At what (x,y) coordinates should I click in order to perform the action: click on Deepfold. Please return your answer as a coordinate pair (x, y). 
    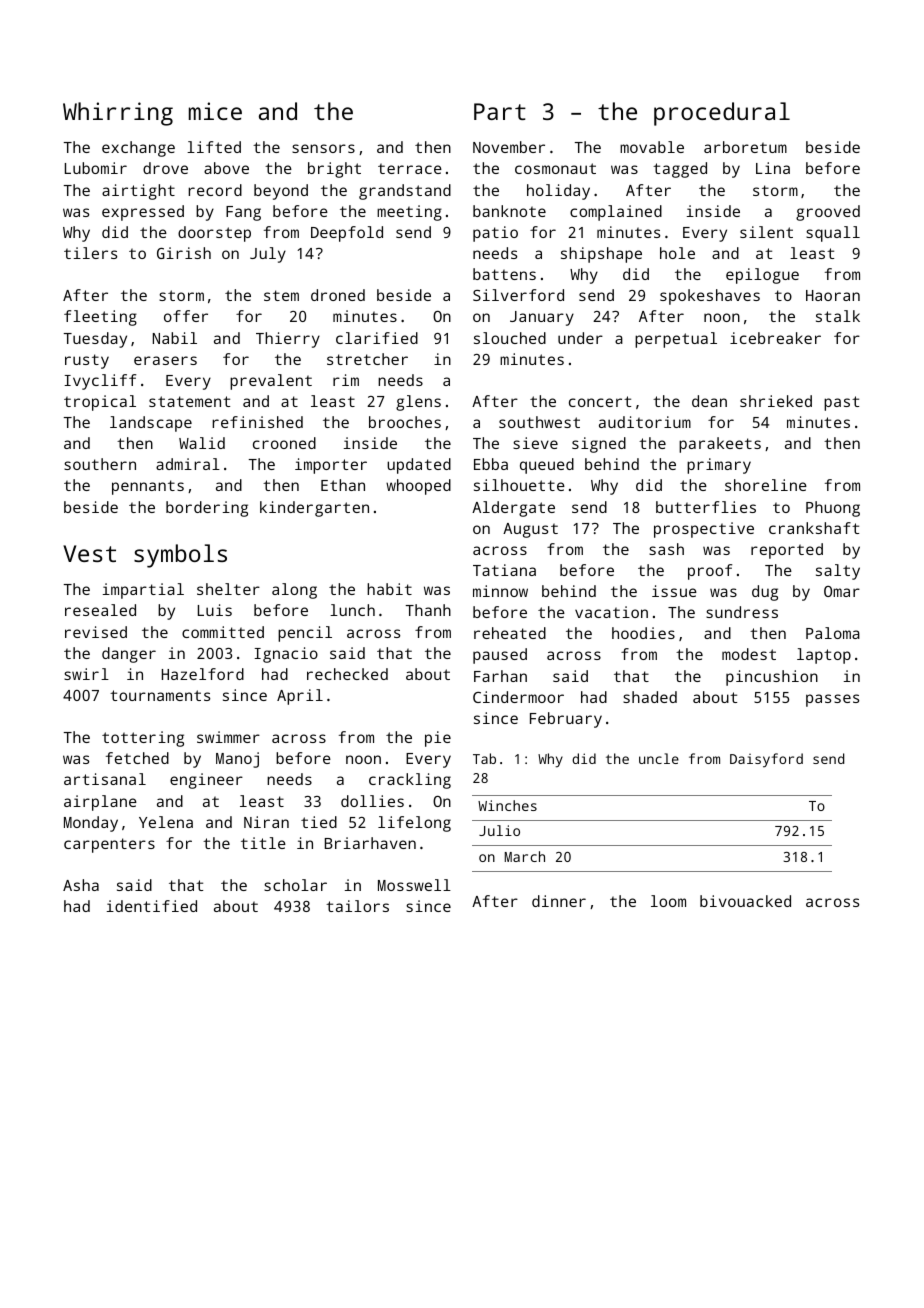
    Looking at the image, I should click on (347, 234).
